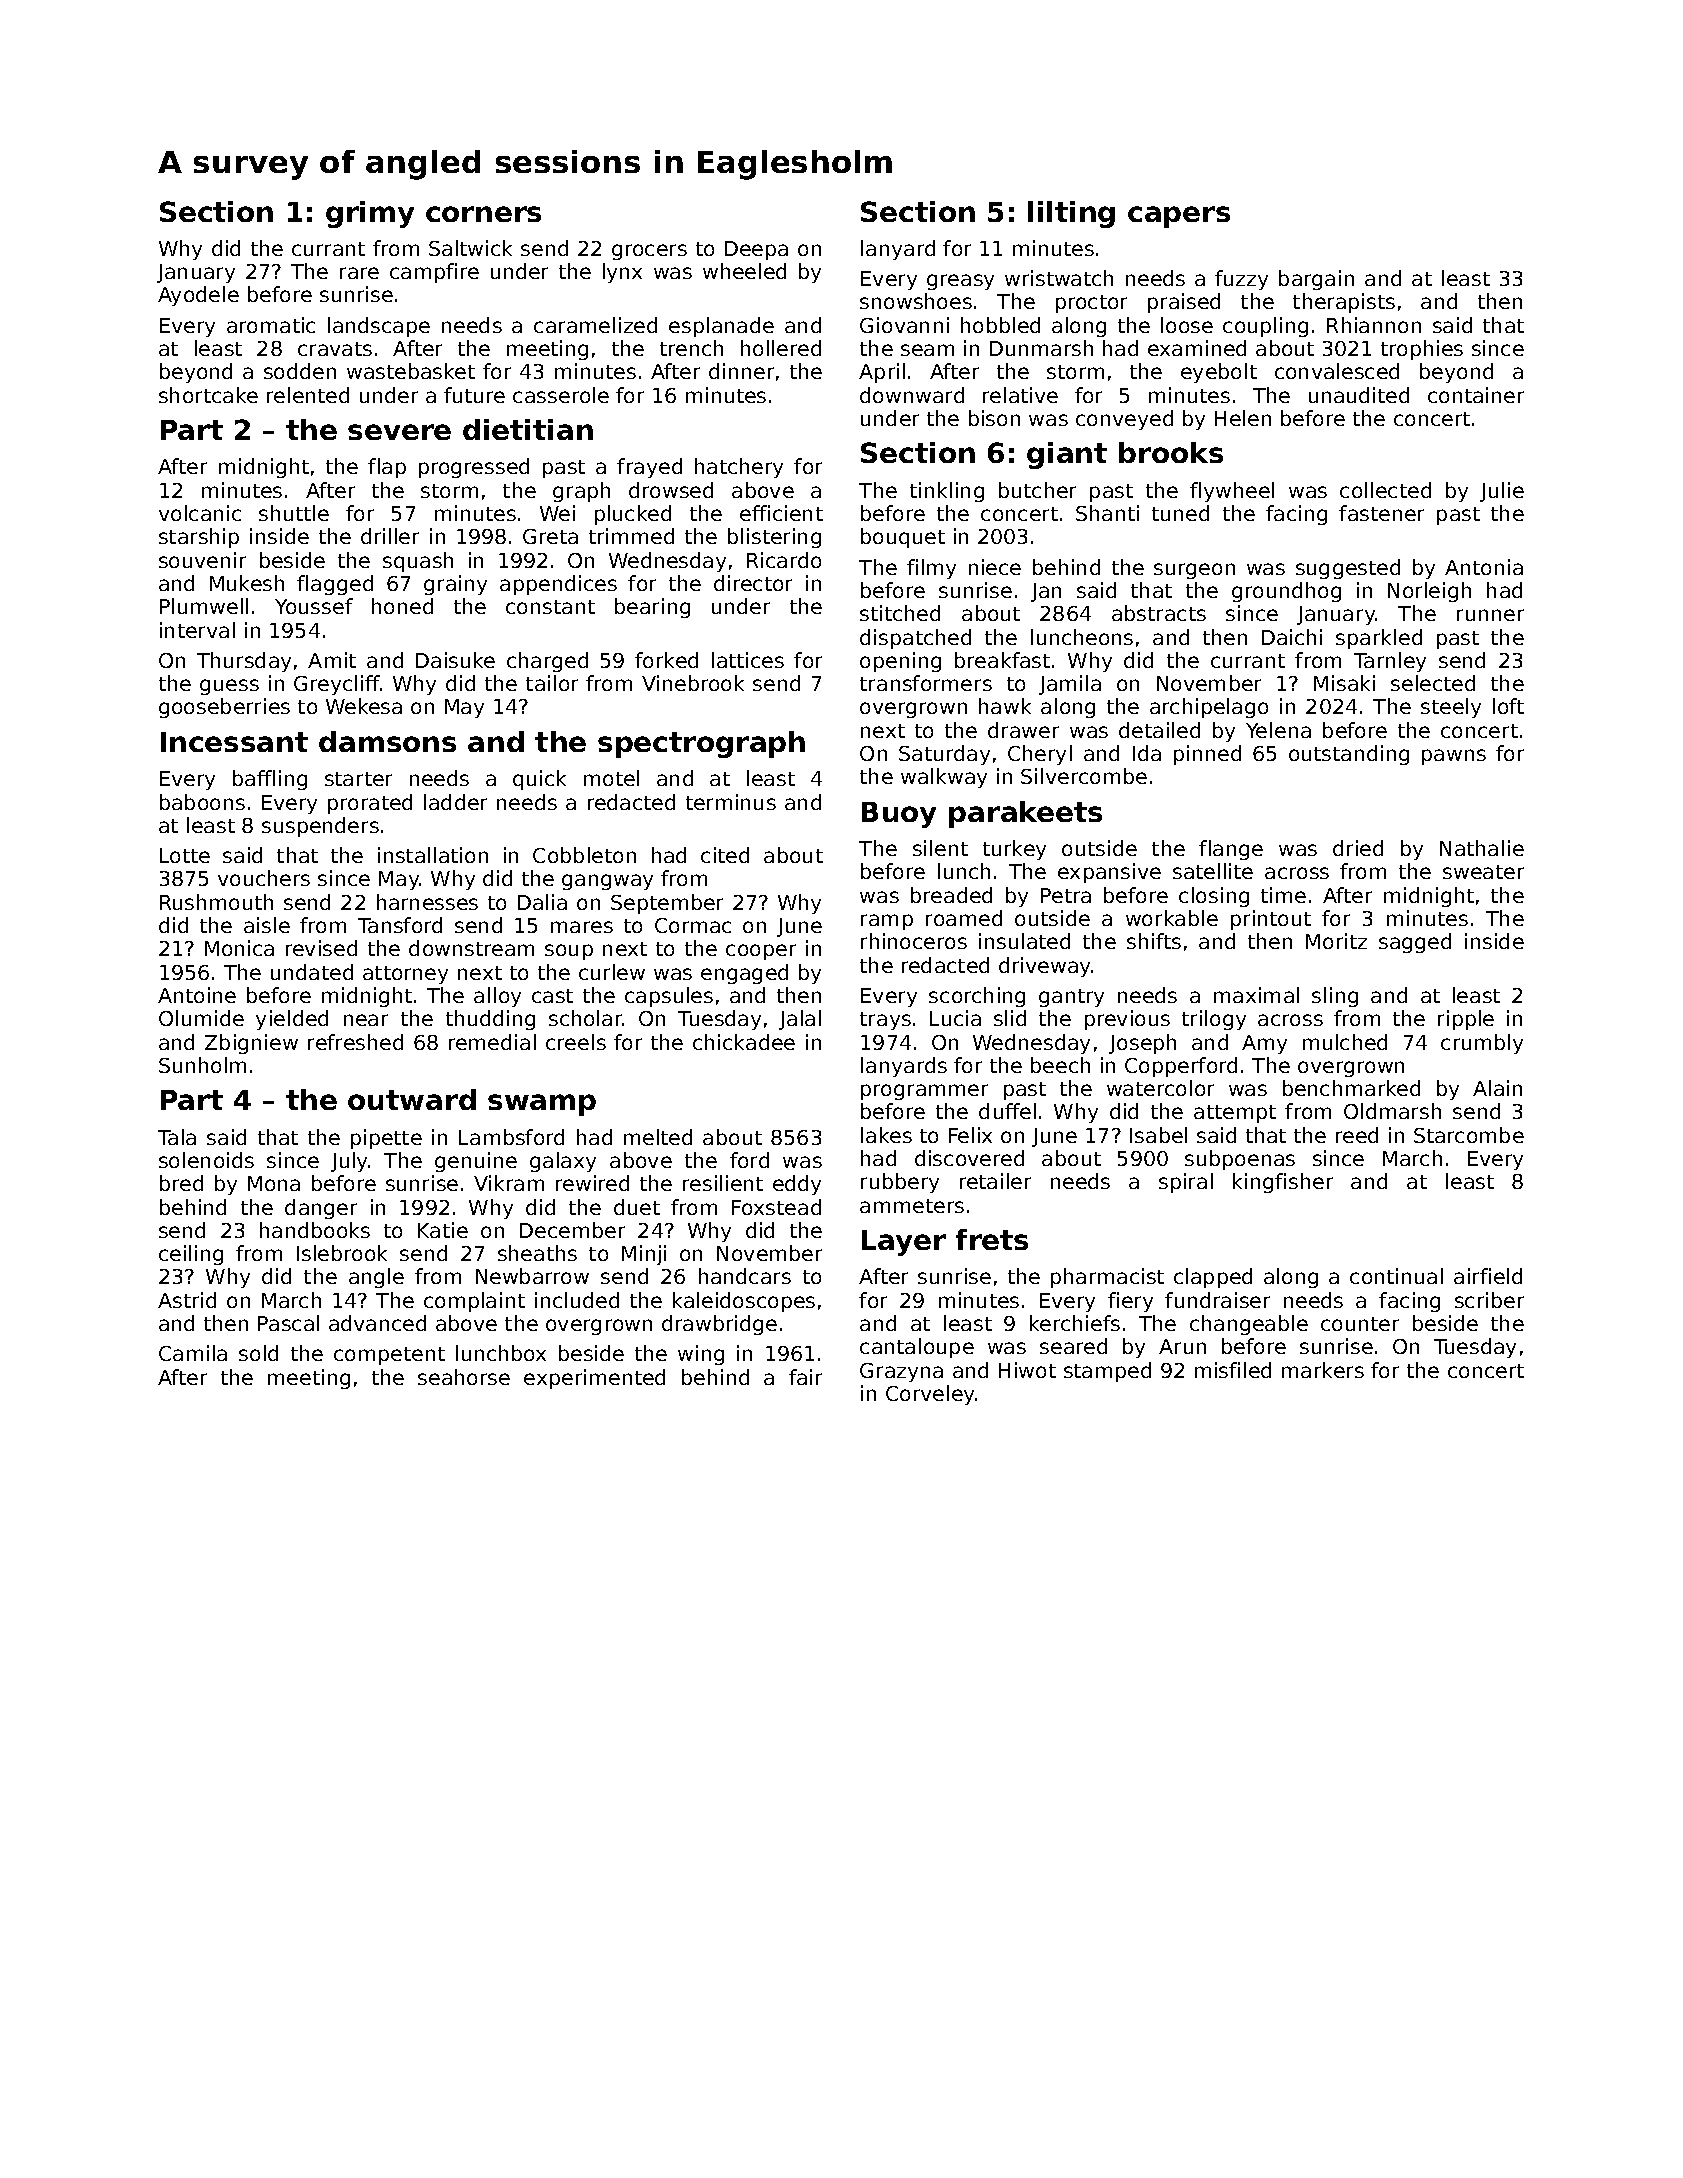 Image resolution: width=1683 pixels, height=2178 pixels. What do you see at coordinates (337, 685) in the screenshot?
I see `Greycliff` at bounding box center [337, 685].
